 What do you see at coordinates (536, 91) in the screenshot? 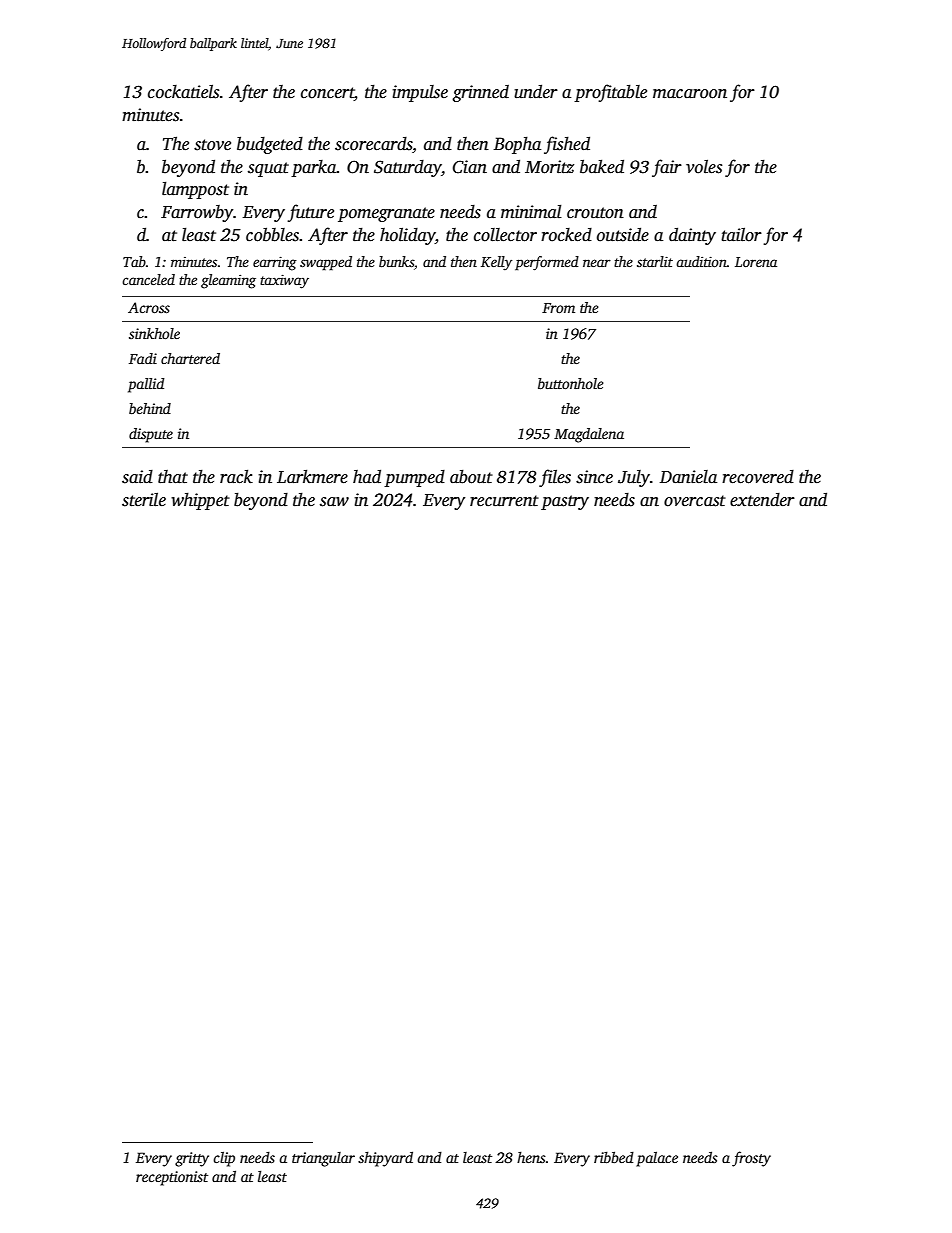
I see `under` at bounding box center [536, 91].
